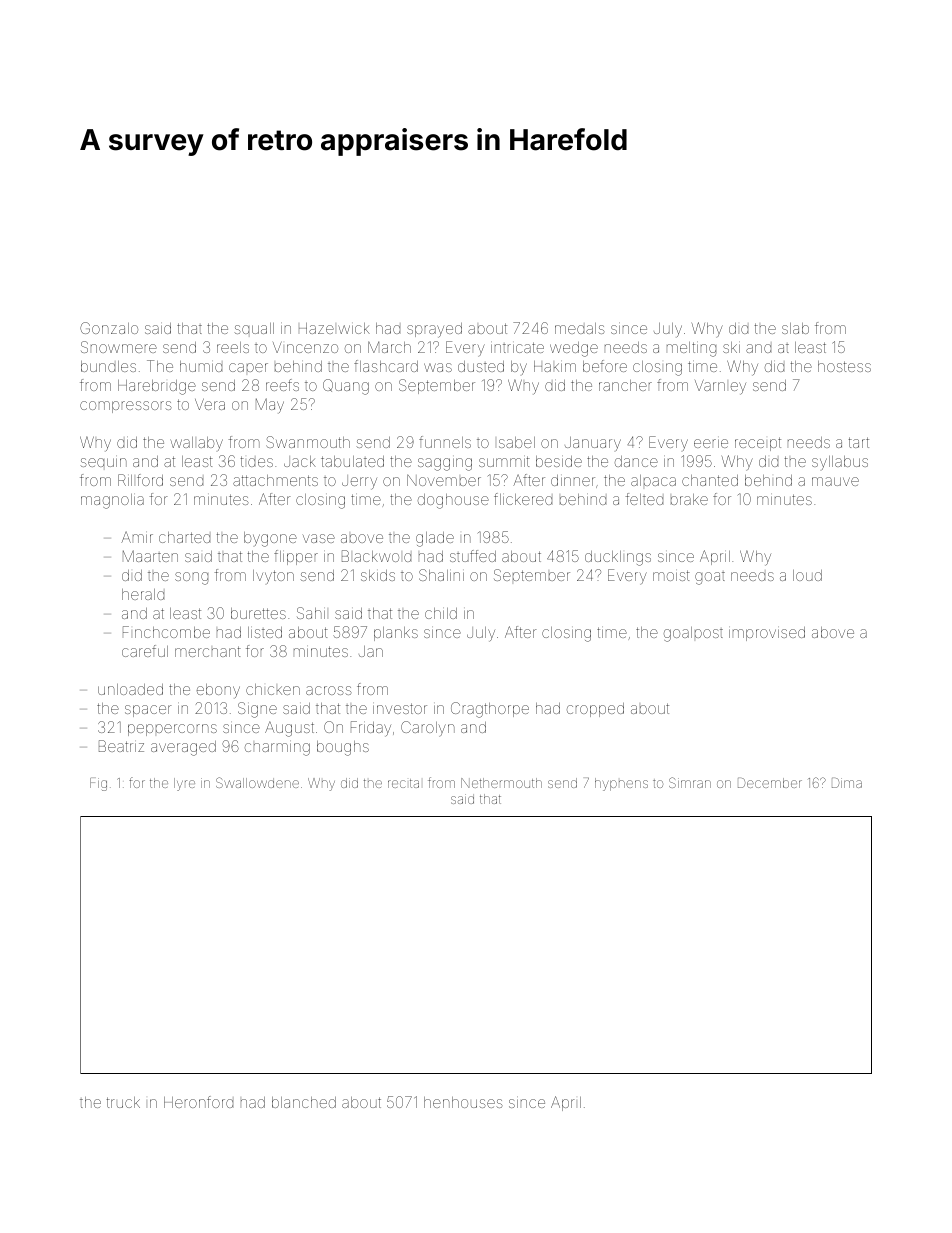  I want to click on December, so click(770, 783).
